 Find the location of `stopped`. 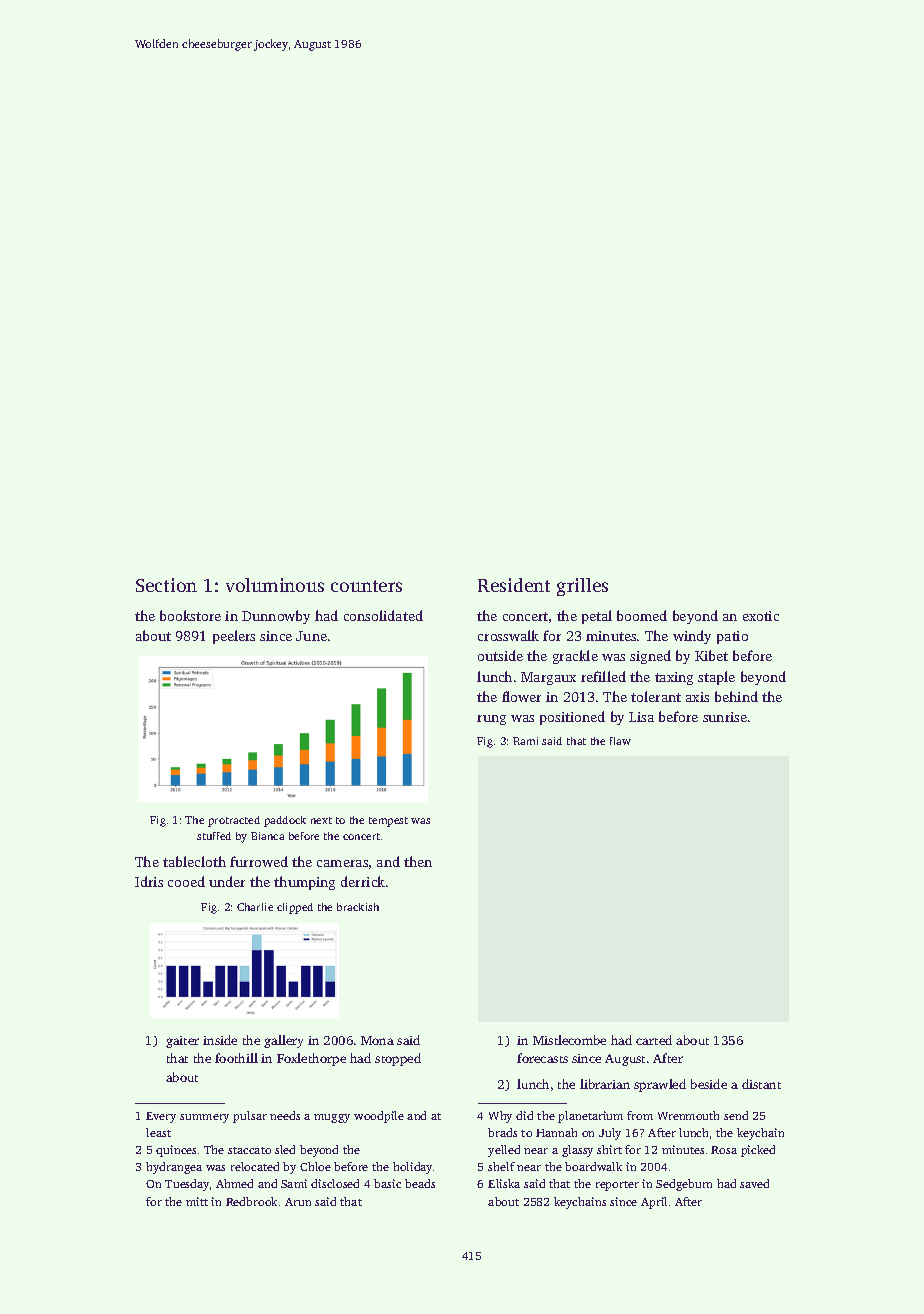

stopped is located at coordinates (398, 1059).
